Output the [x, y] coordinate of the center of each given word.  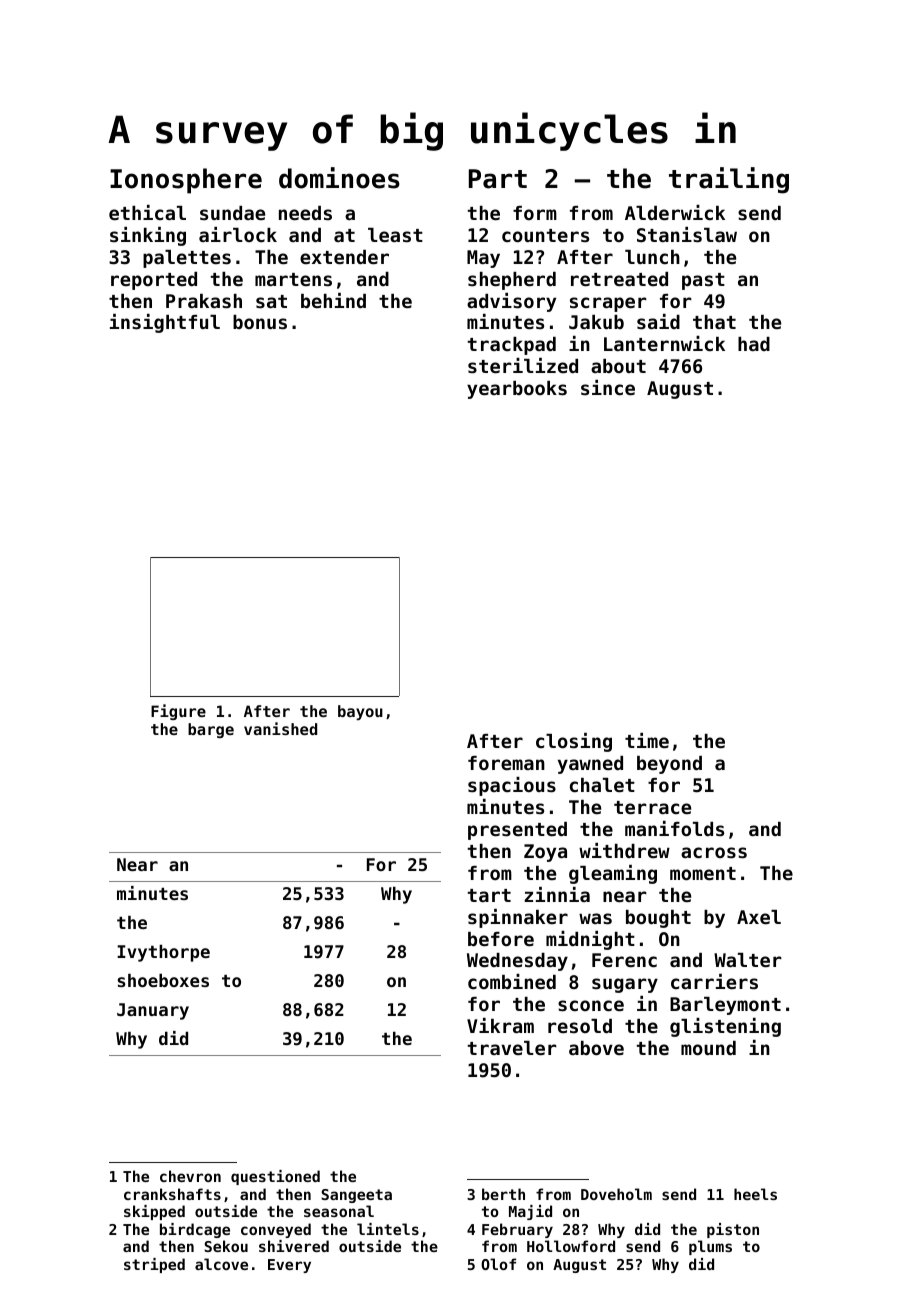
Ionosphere [186, 181]
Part [498, 179]
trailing [729, 180]
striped [154, 1265]
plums [710, 1247]
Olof [498, 1264]
